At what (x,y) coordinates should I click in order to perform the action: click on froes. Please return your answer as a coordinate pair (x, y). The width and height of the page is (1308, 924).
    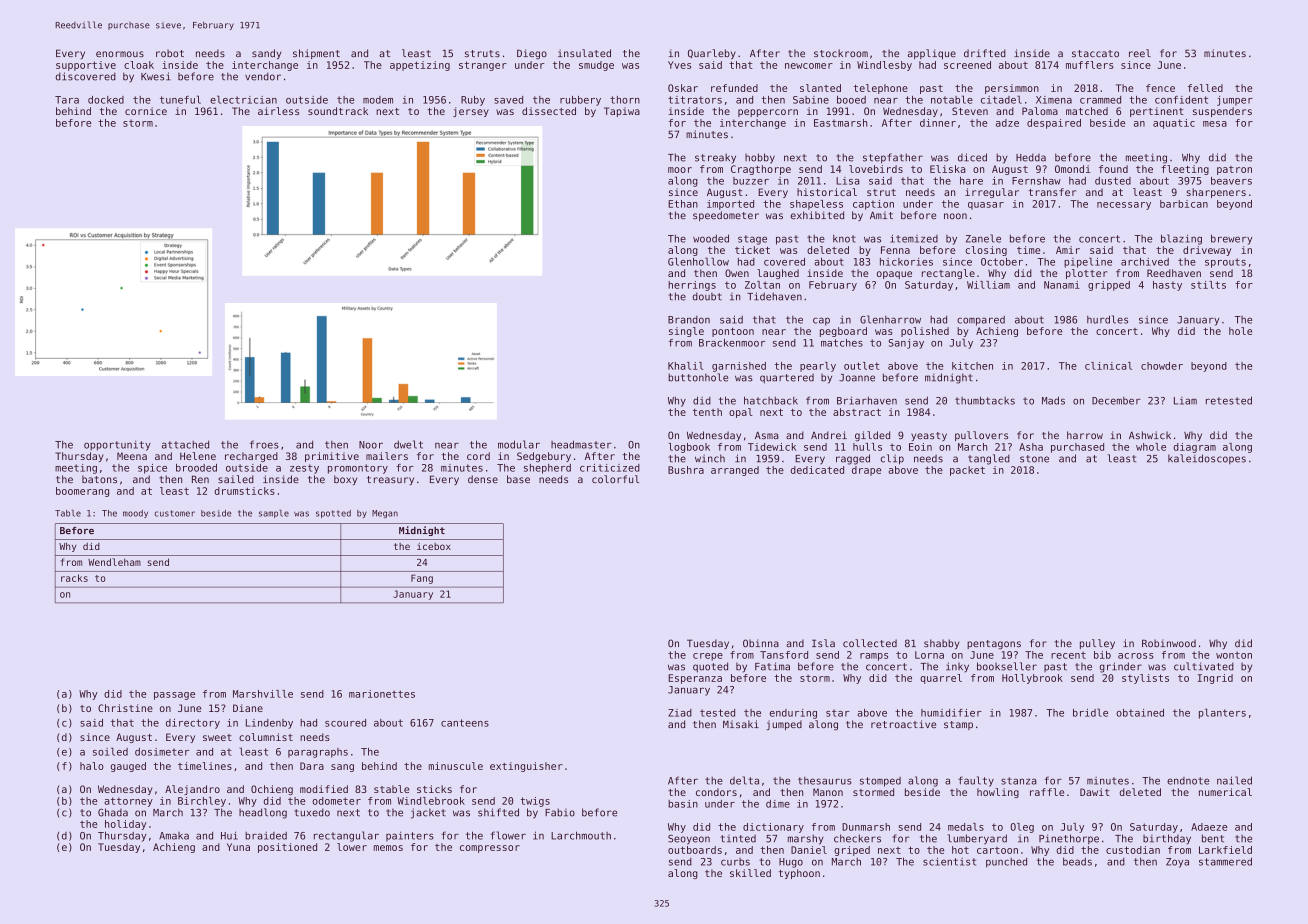
    Looking at the image, I should click on (264, 444).
